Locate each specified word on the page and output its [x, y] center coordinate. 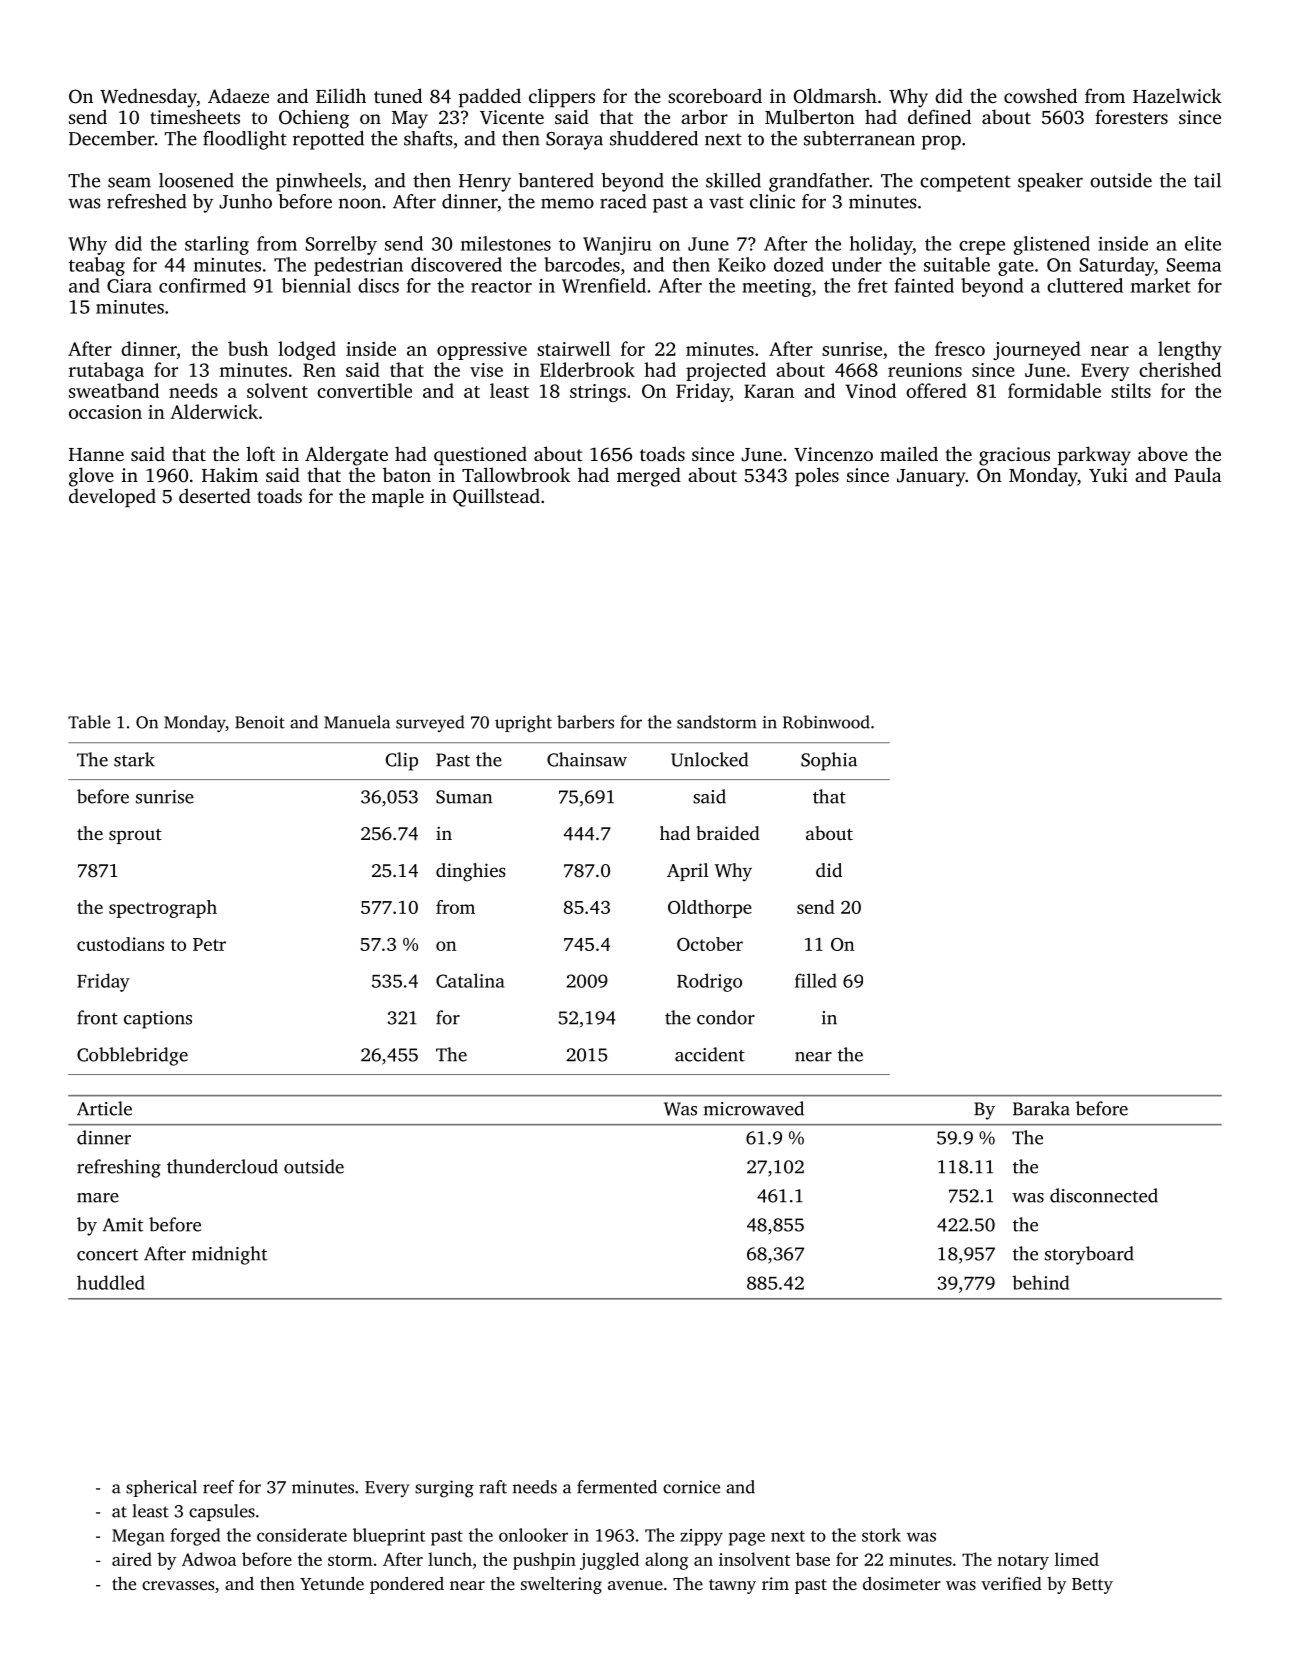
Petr [209, 944]
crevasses [178, 1585]
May [410, 120]
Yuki [1108, 474]
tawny [732, 1586]
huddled [111, 1282]
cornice [691, 1487]
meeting [776, 288]
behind [1040, 1282]
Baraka [1041, 1108]
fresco [960, 348]
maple [398, 498]
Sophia [829, 761]
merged [649, 477]
